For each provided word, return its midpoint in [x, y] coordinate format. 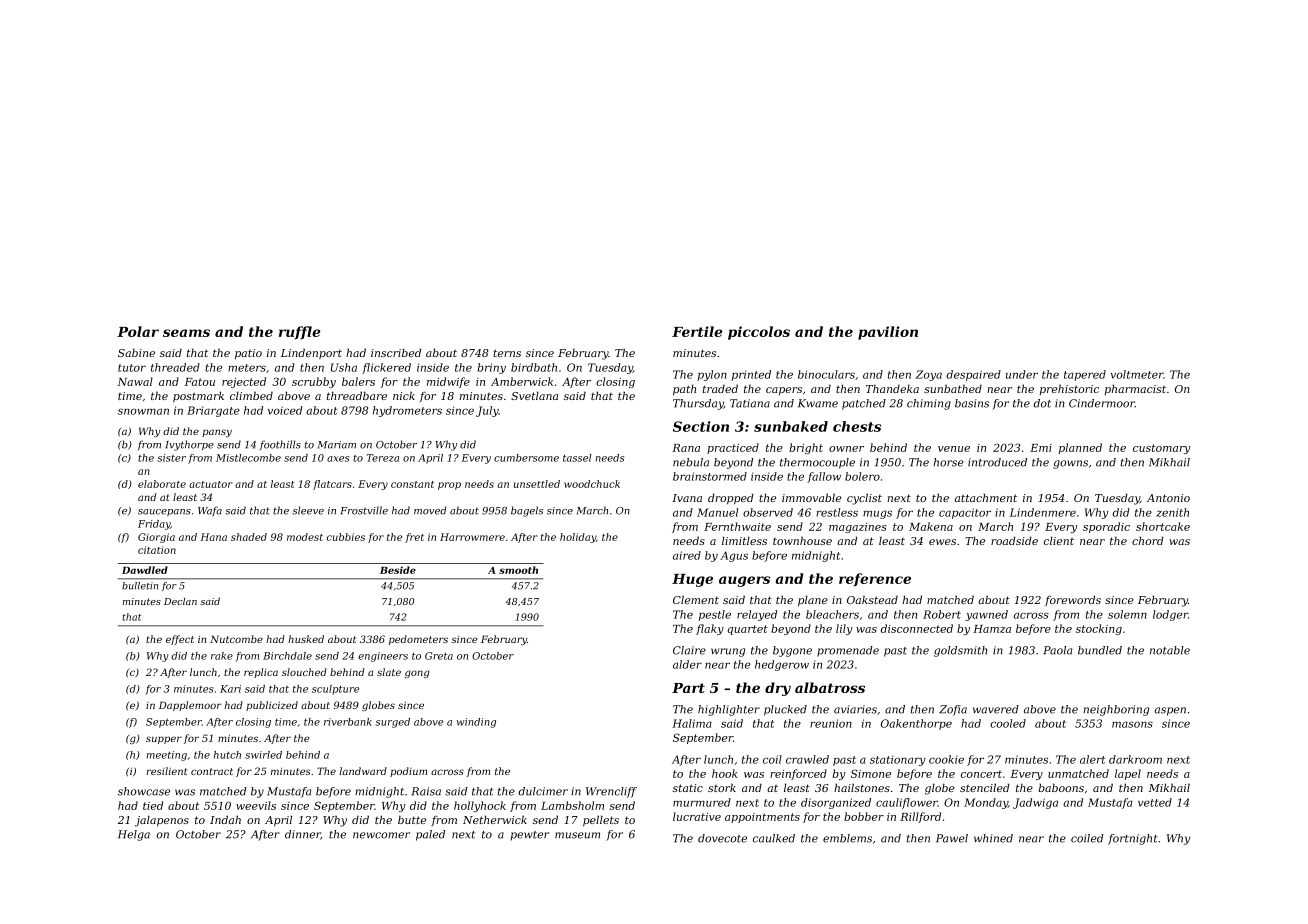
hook [725, 773]
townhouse [802, 540]
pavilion [888, 333]
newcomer [381, 835]
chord [1148, 540]
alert [1092, 759]
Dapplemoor [190, 706]
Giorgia [156, 538]
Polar [138, 331]
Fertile [697, 331]
